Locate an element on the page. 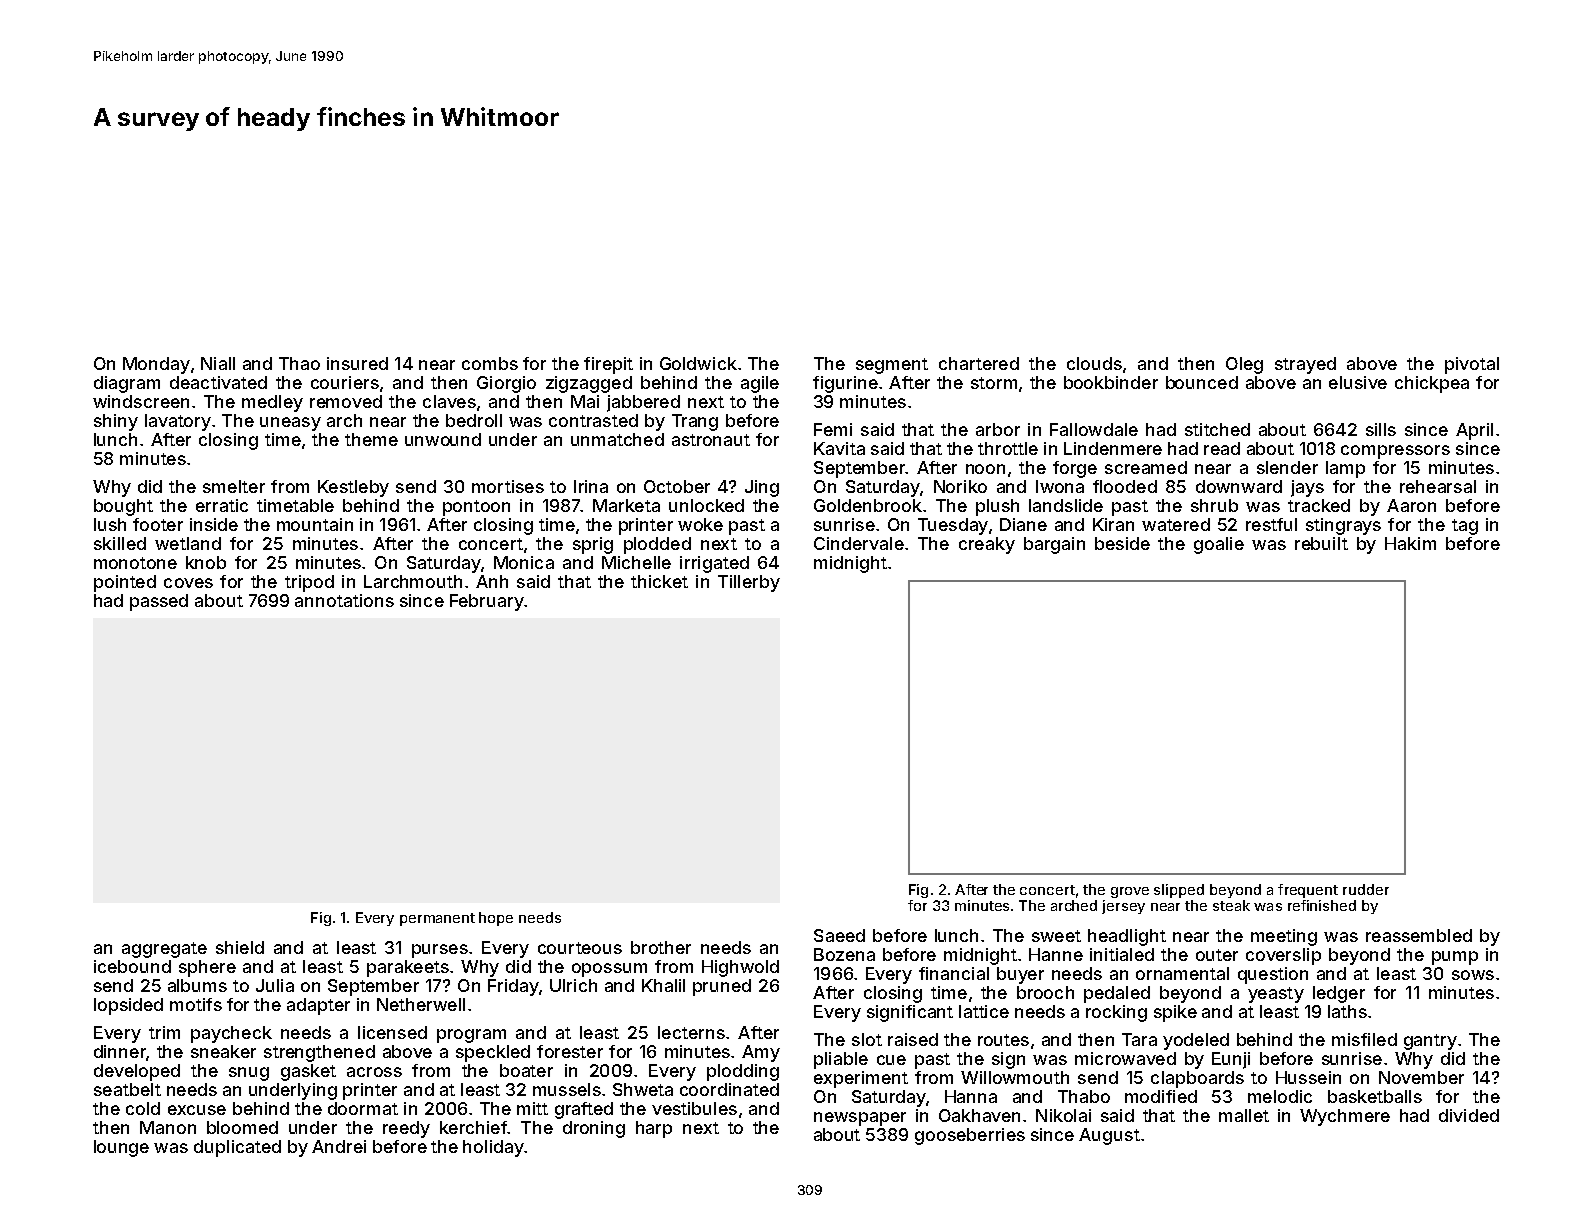  permanent is located at coordinates (437, 919).
